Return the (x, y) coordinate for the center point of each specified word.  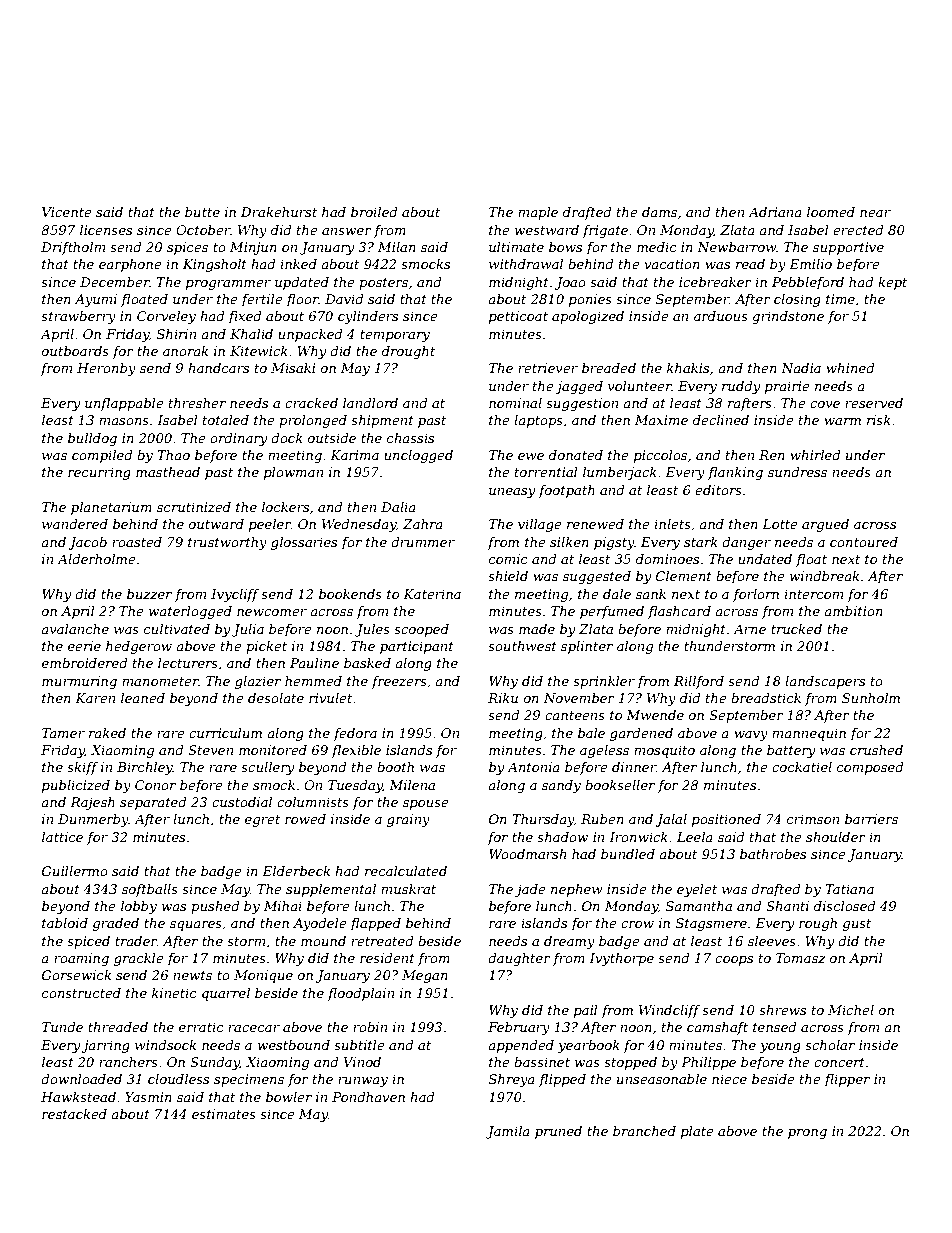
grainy (408, 820)
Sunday (215, 1063)
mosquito (664, 751)
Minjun (253, 248)
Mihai (283, 906)
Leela (695, 837)
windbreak (824, 576)
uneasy (512, 493)
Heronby (106, 369)
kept (892, 283)
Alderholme (96, 559)
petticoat (518, 317)
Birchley (145, 768)
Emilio (810, 264)
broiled (374, 212)
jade (530, 890)
